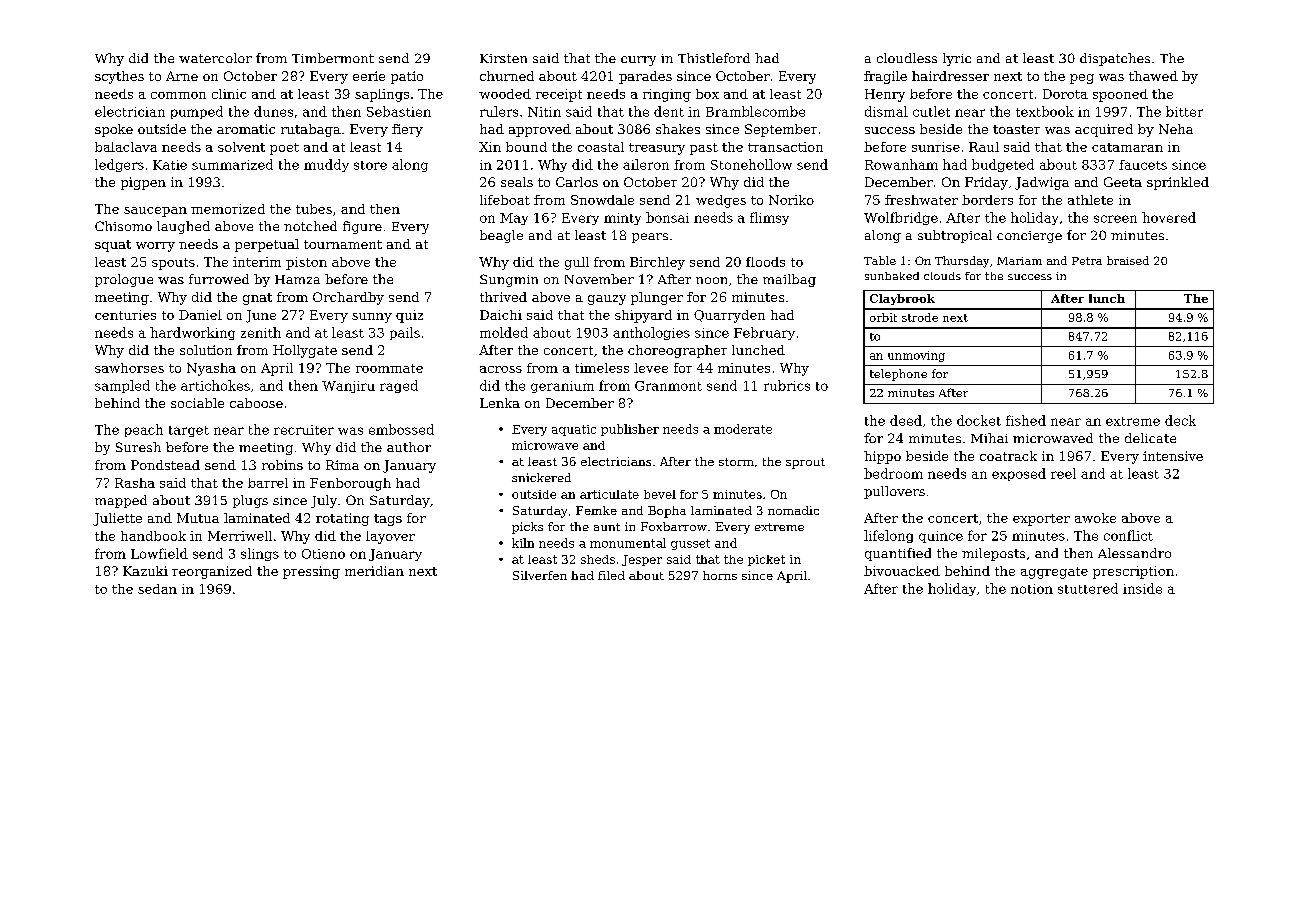 This document has width=1308, height=924. I want to click on Thistleford, so click(714, 58).
